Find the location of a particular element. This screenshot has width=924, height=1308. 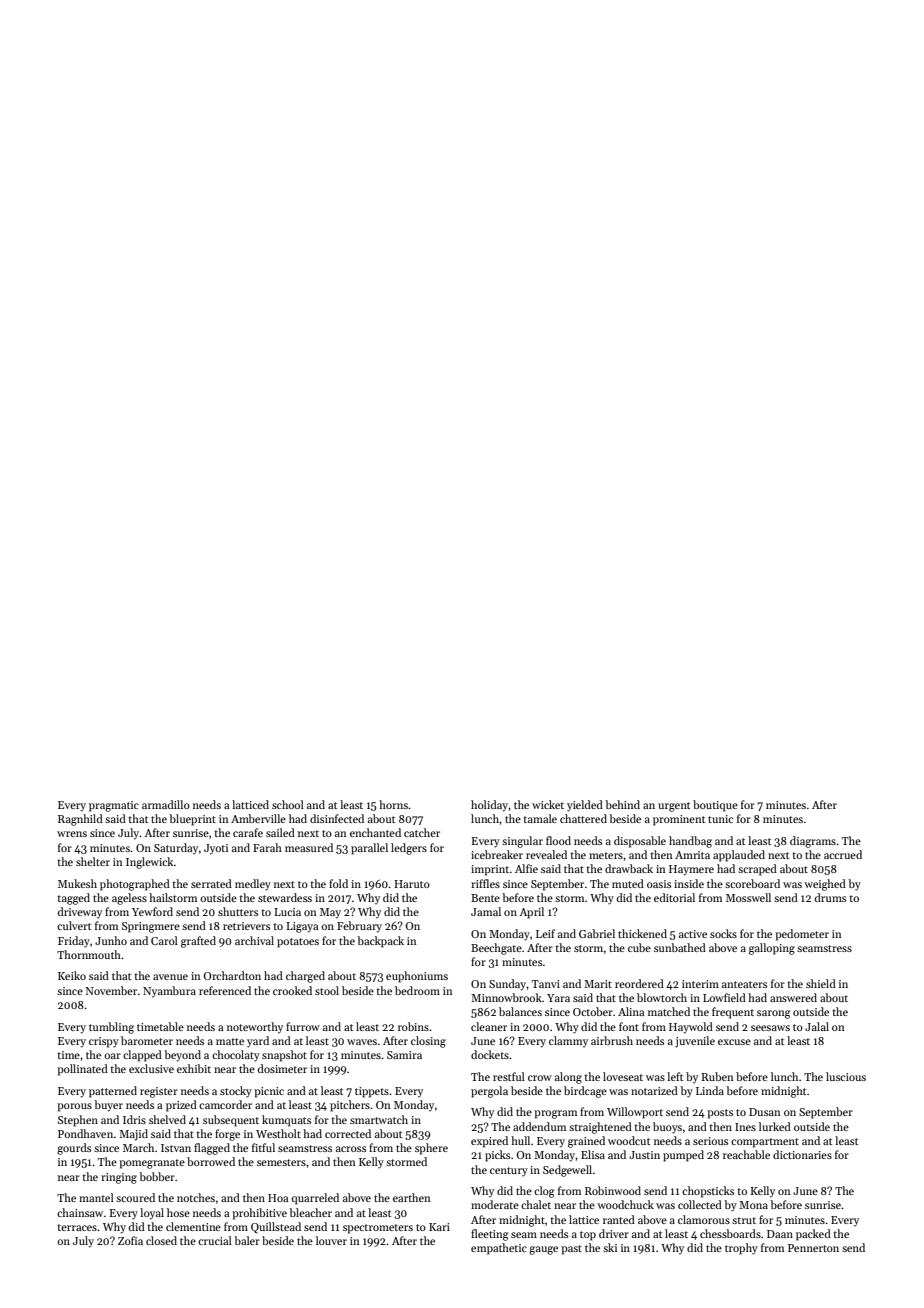

cube is located at coordinates (639, 947).
